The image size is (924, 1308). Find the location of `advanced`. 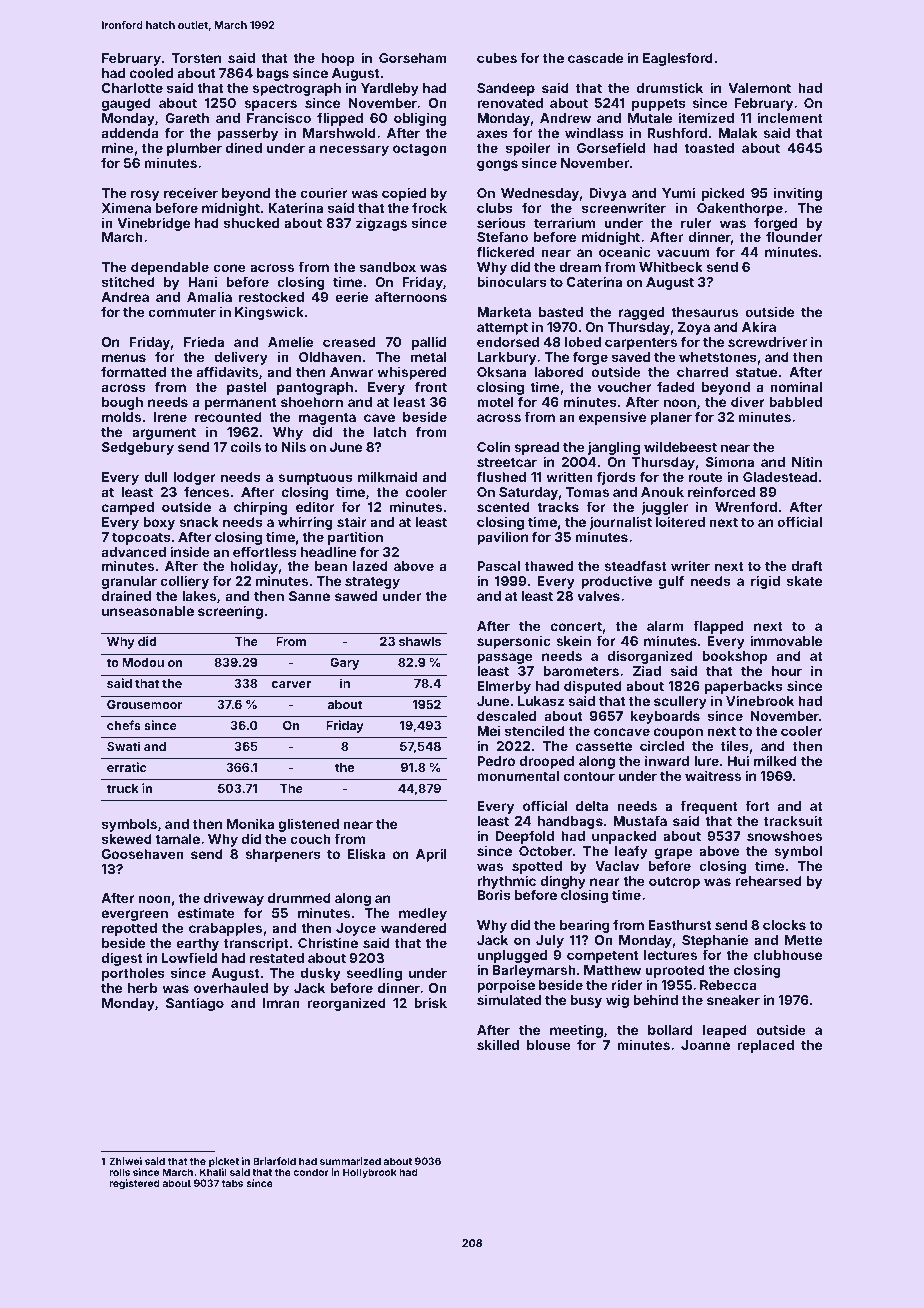

advanced is located at coordinates (134, 552).
